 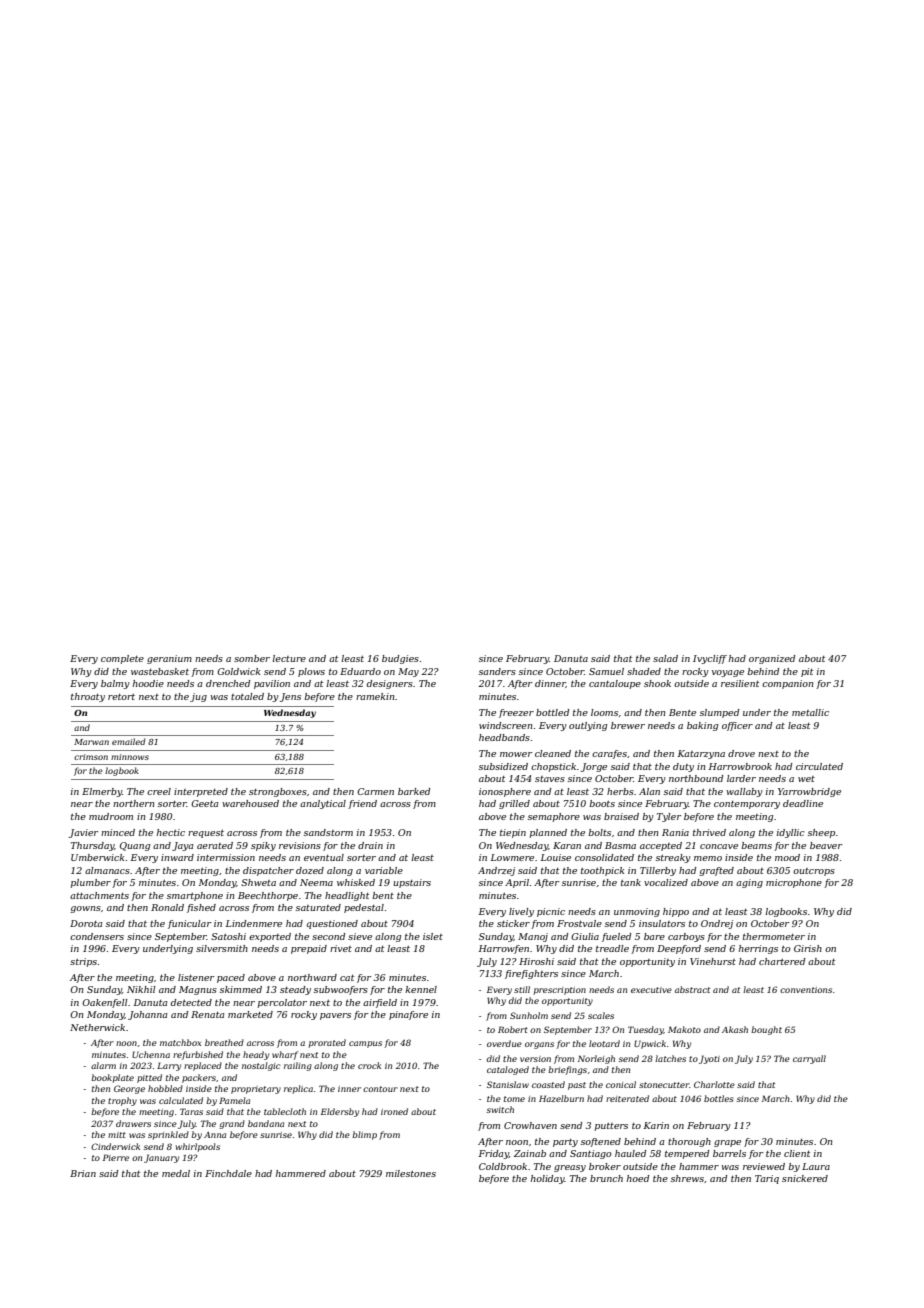 What do you see at coordinates (772, 659) in the screenshot?
I see `organized` at bounding box center [772, 659].
